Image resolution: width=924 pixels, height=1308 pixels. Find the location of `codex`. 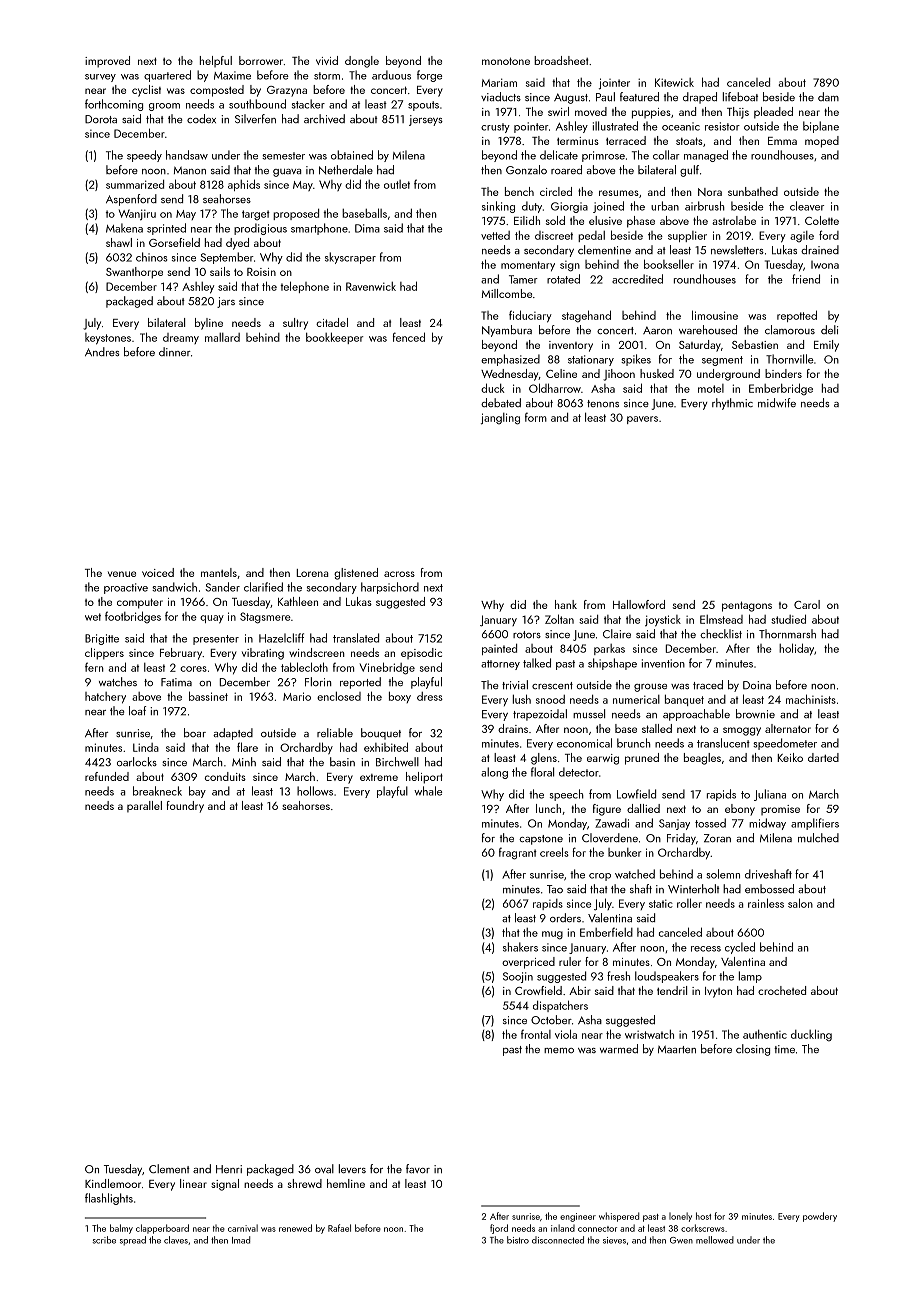

codex is located at coordinates (201, 118).
